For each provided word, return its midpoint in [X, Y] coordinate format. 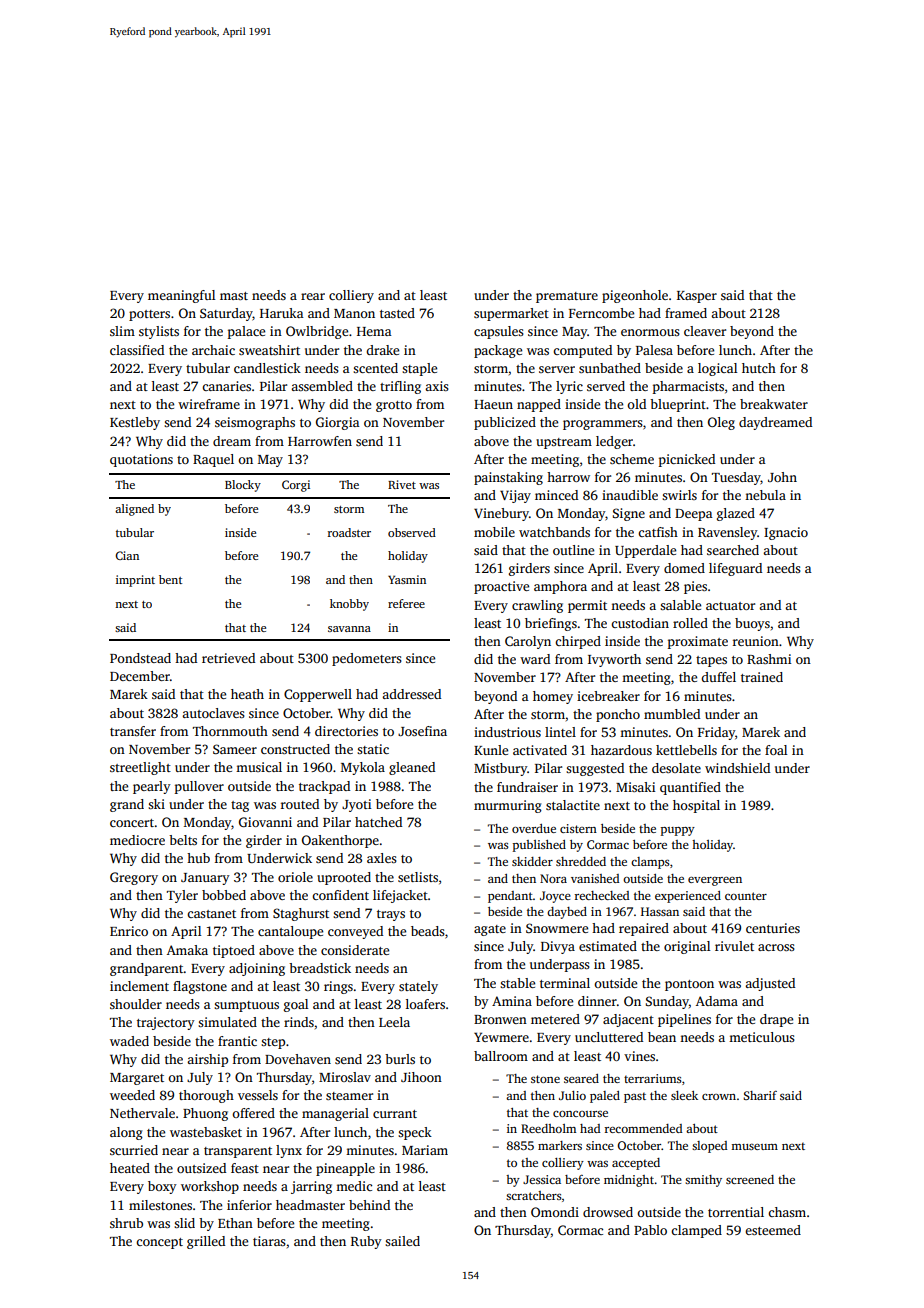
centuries [773, 928]
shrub [126, 1223]
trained [762, 677]
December [140, 676]
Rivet [402, 484]
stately [418, 987]
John [782, 477]
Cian [127, 555]
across [776, 947]
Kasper [697, 297]
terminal [565, 983]
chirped [578, 642]
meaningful [181, 296]
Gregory [134, 878]
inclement [139, 986]
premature [567, 297]
